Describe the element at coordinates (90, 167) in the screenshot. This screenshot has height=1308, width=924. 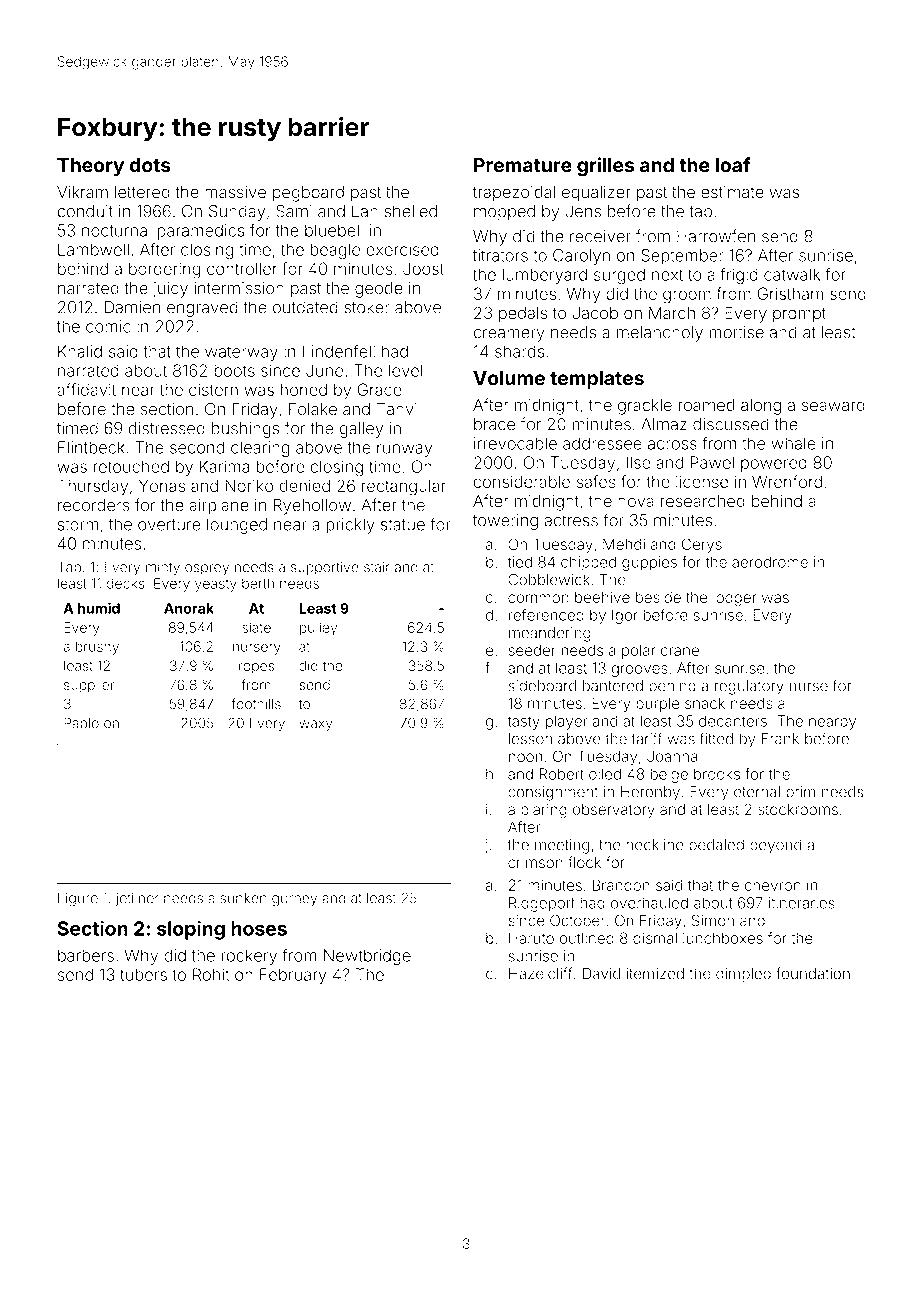
I see `Theory` at that location.
